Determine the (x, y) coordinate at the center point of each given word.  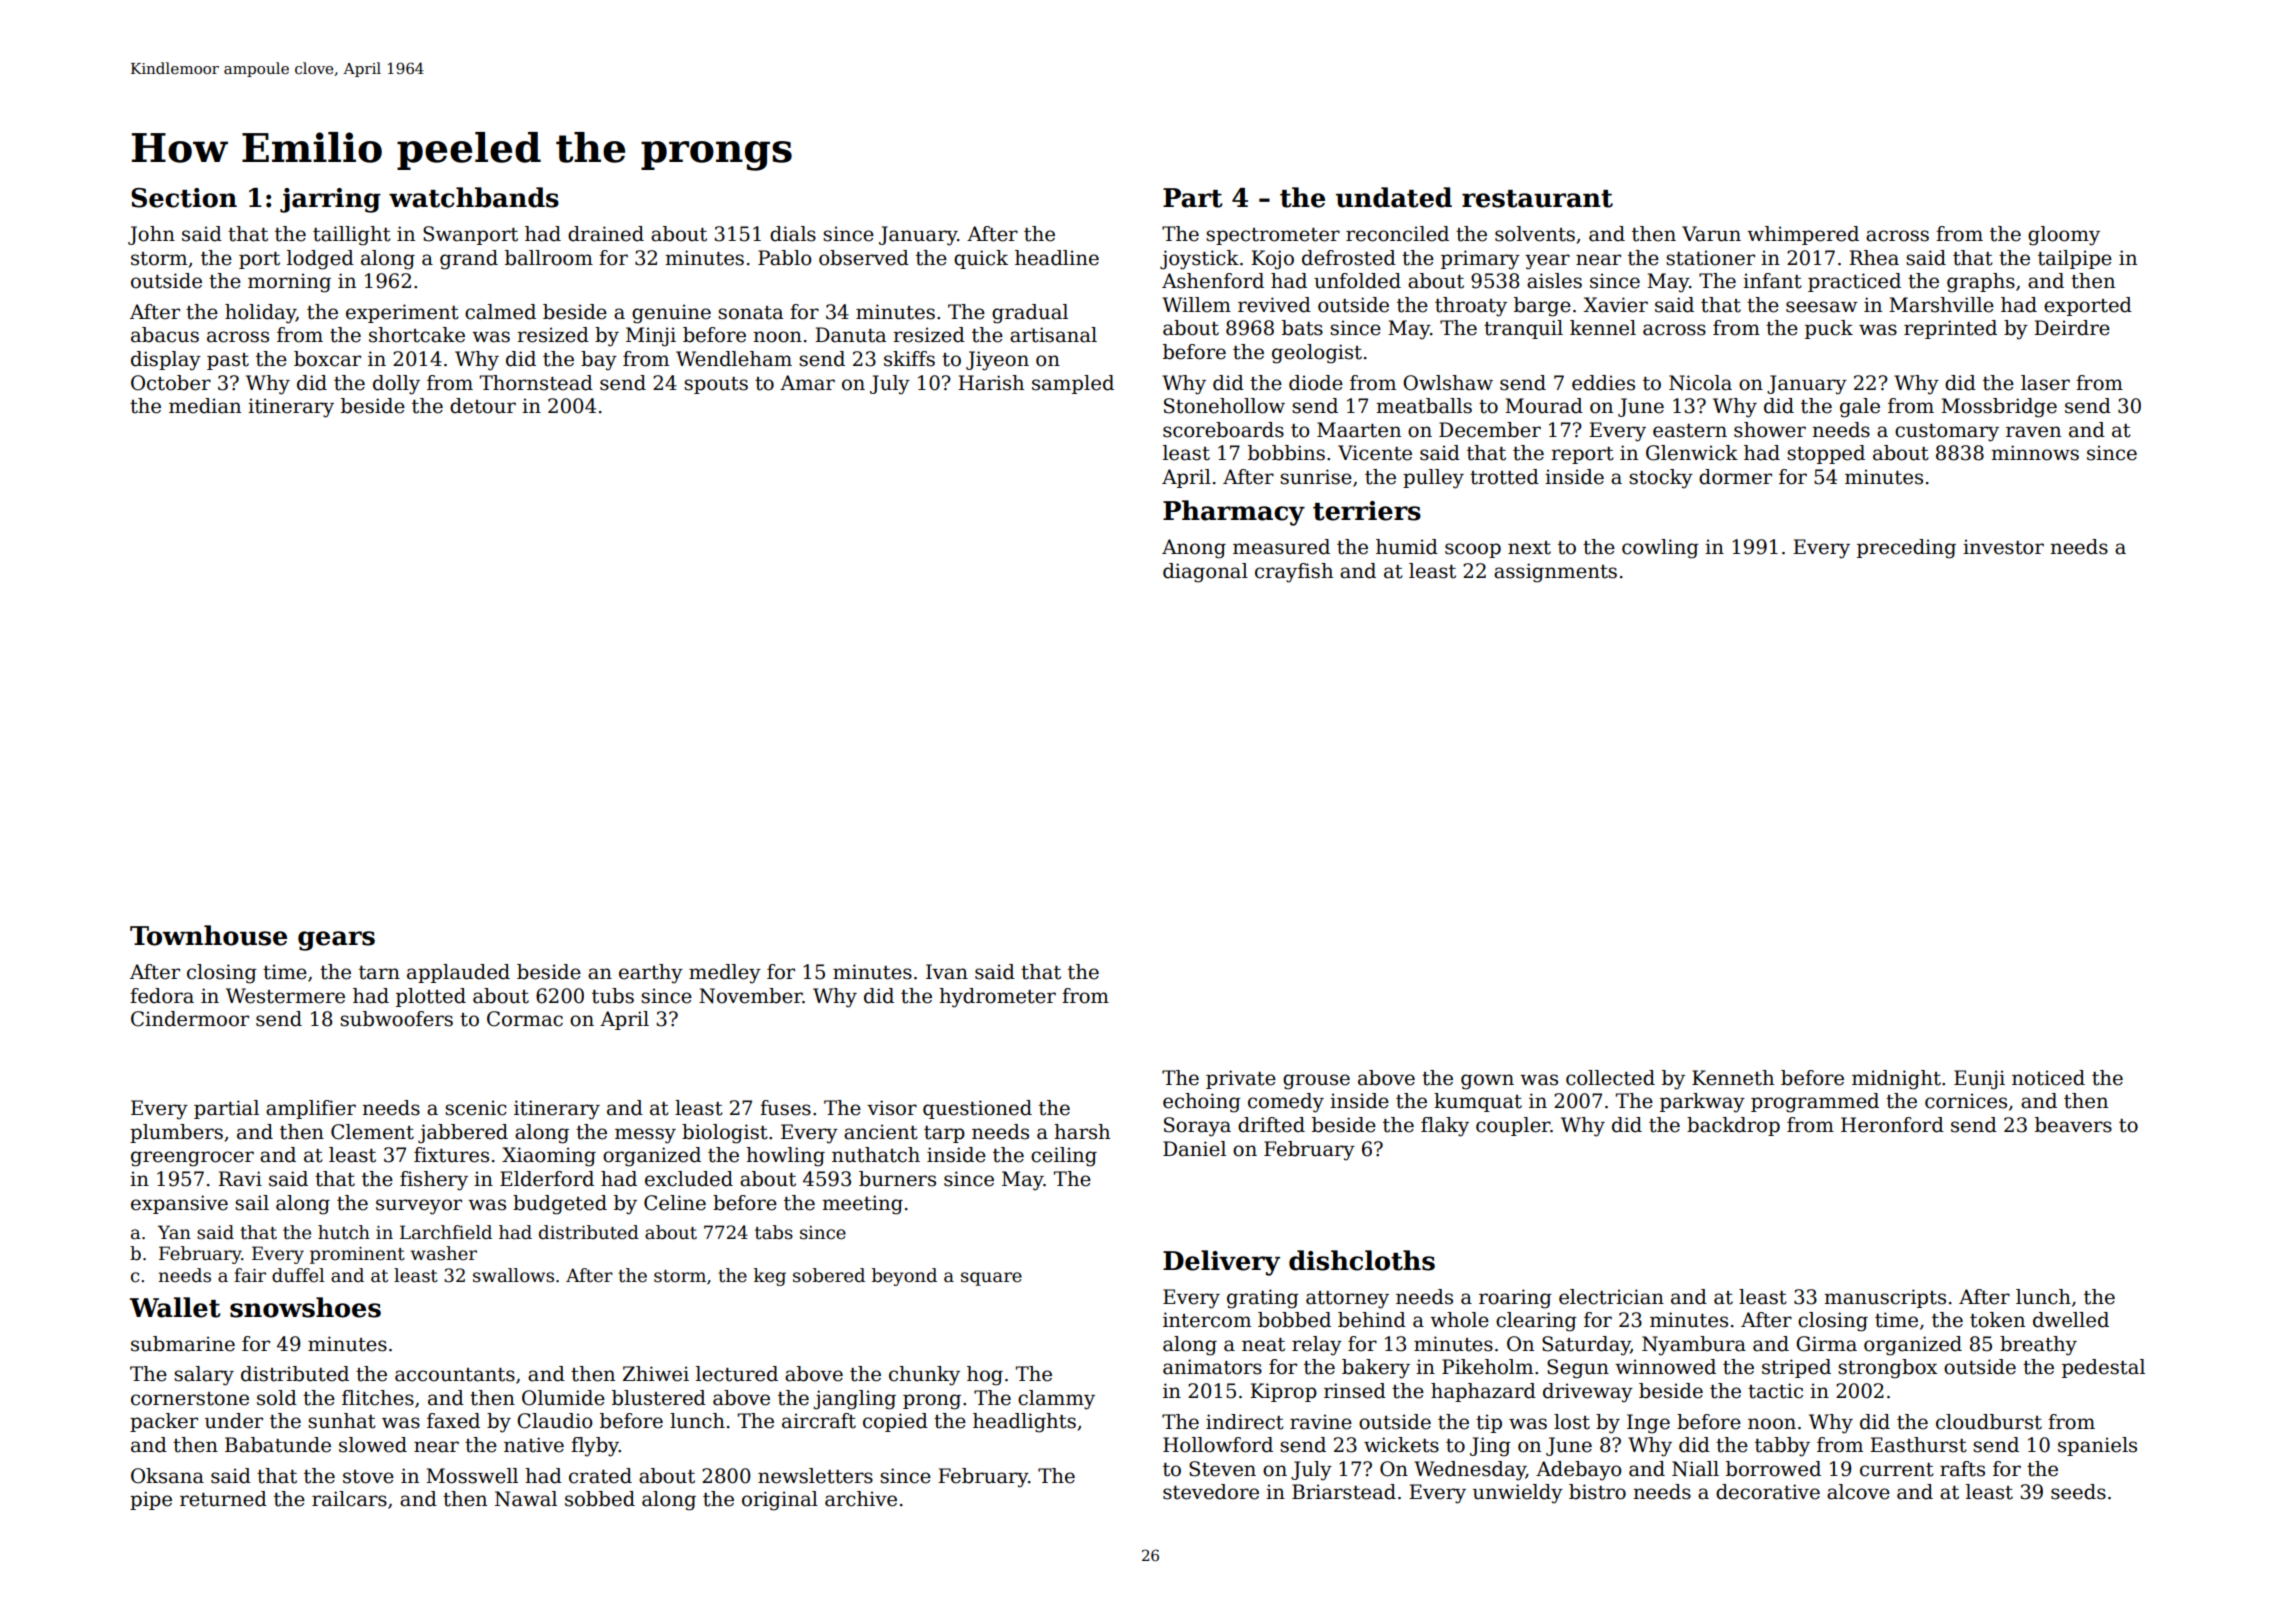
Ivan (947, 972)
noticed (2048, 1078)
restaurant (1537, 199)
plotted (431, 997)
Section (184, 198)
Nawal (526, 1499)
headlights (1024, 1423)
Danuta (850, 335)
